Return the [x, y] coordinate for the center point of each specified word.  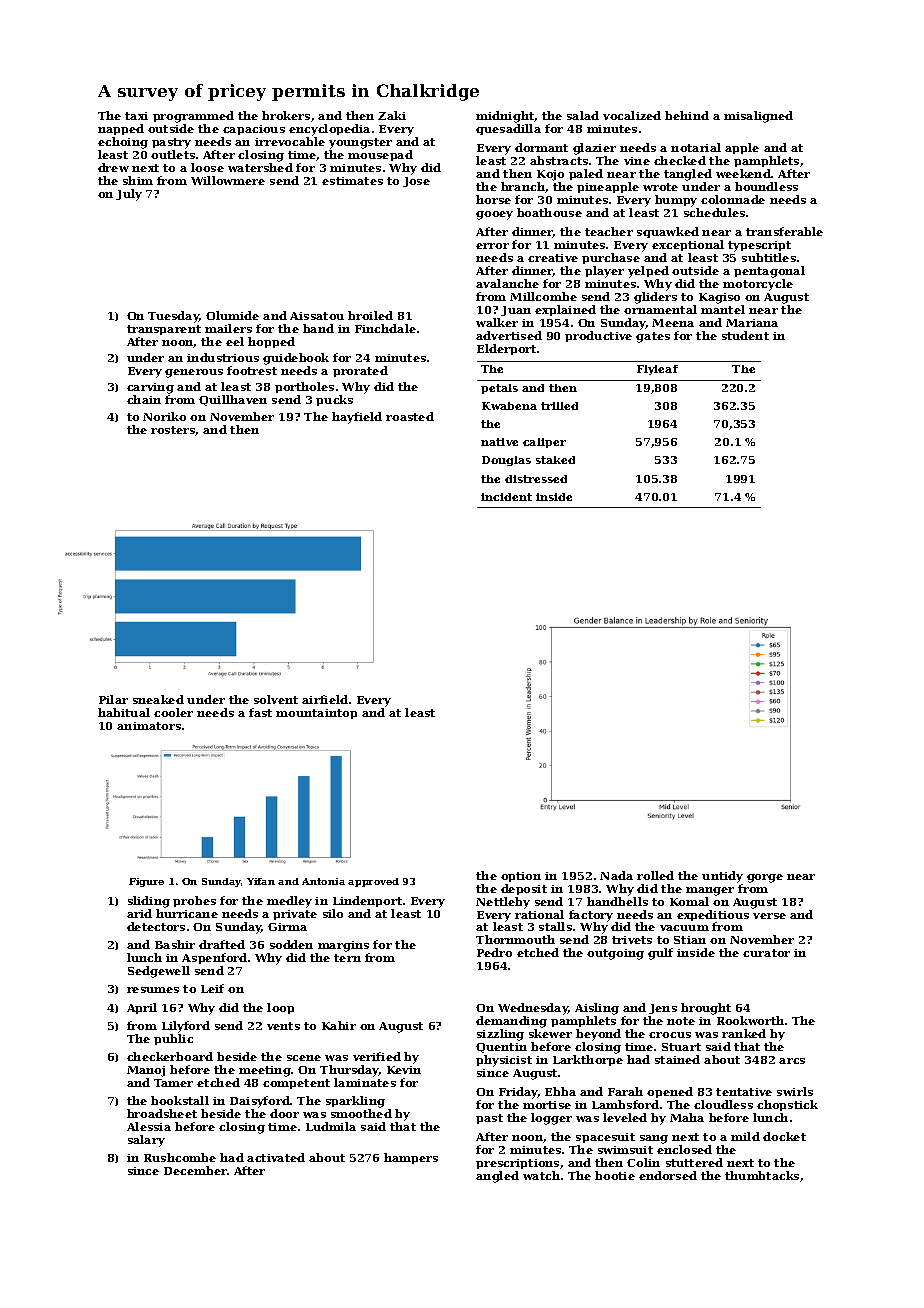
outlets [173, 154]
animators [149, 726]
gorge [765, 878]
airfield [325, 699]
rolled [655, 875]
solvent [276, 699]
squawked [668, 232]
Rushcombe [180, 1157]
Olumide [232, 315]
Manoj [146, 1071]
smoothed [361, 1113]
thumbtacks [762, 1175]
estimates [352, 181]
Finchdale [385, 328]
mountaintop [316, 714]
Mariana [752, 323]
